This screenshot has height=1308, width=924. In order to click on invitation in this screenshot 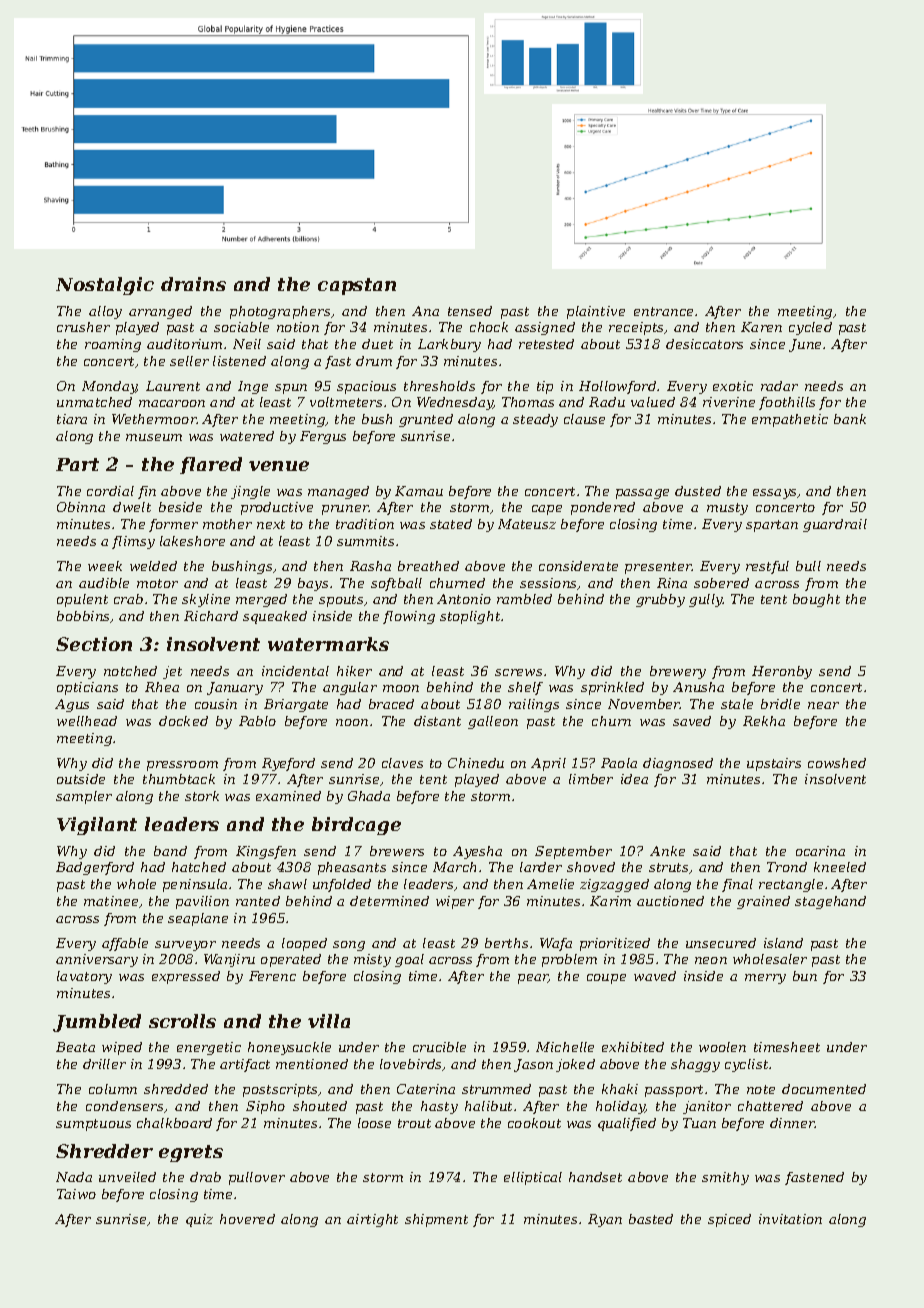, I will do `click(790, 1219)`.
